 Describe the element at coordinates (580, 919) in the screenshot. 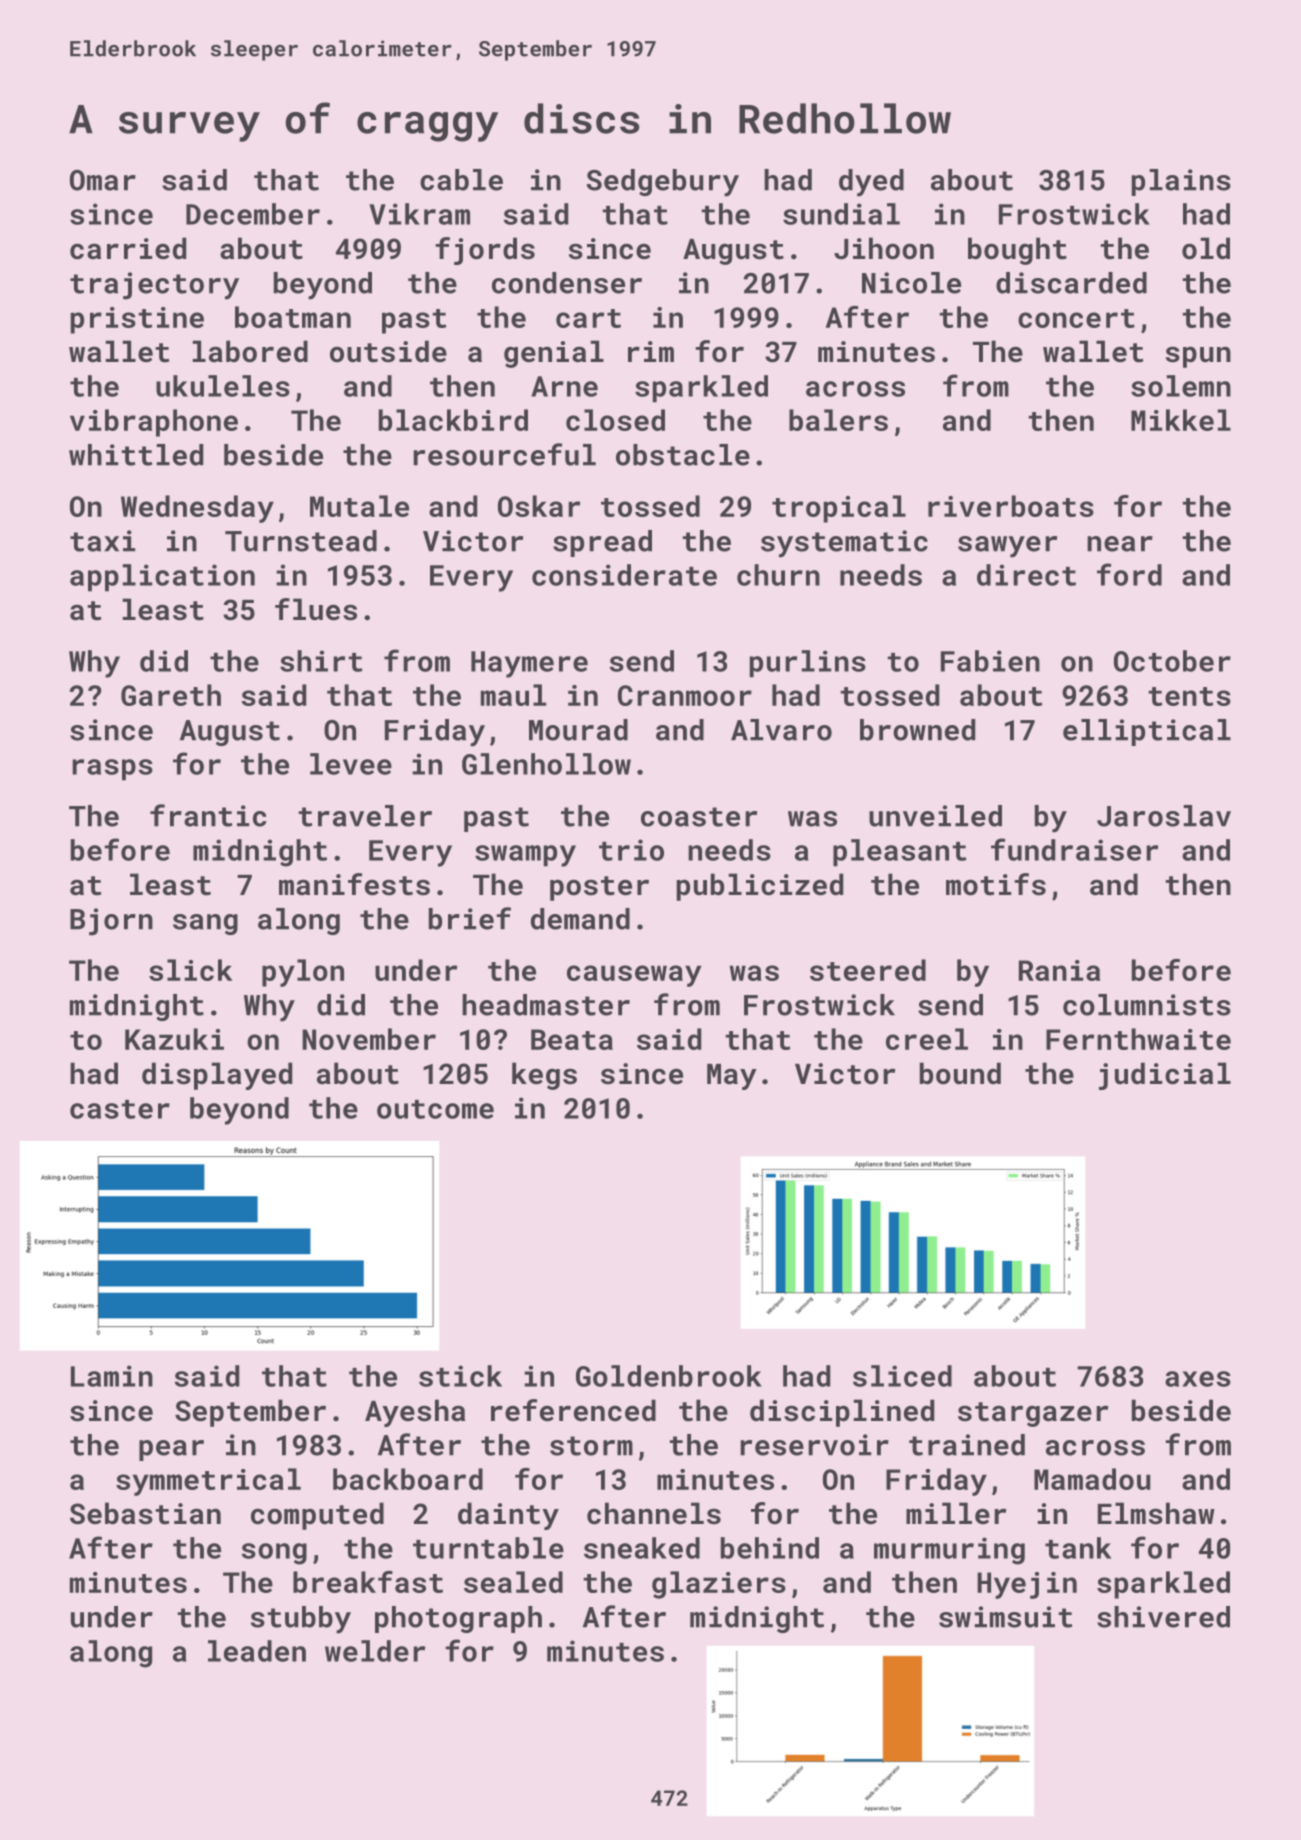

I see `demand` at that location.
